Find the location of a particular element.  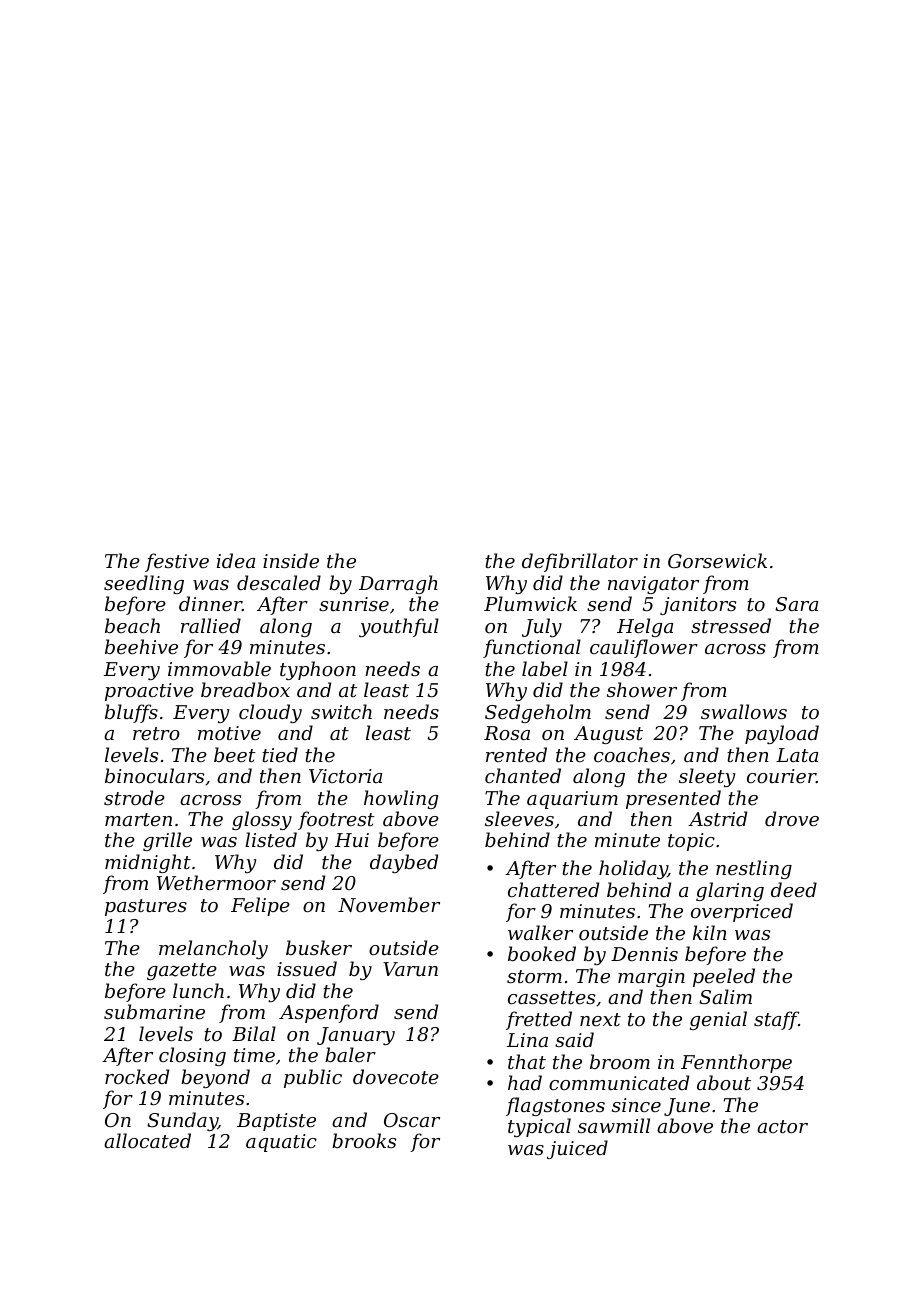

Gorsewick is located at coordinates (717, 560).
